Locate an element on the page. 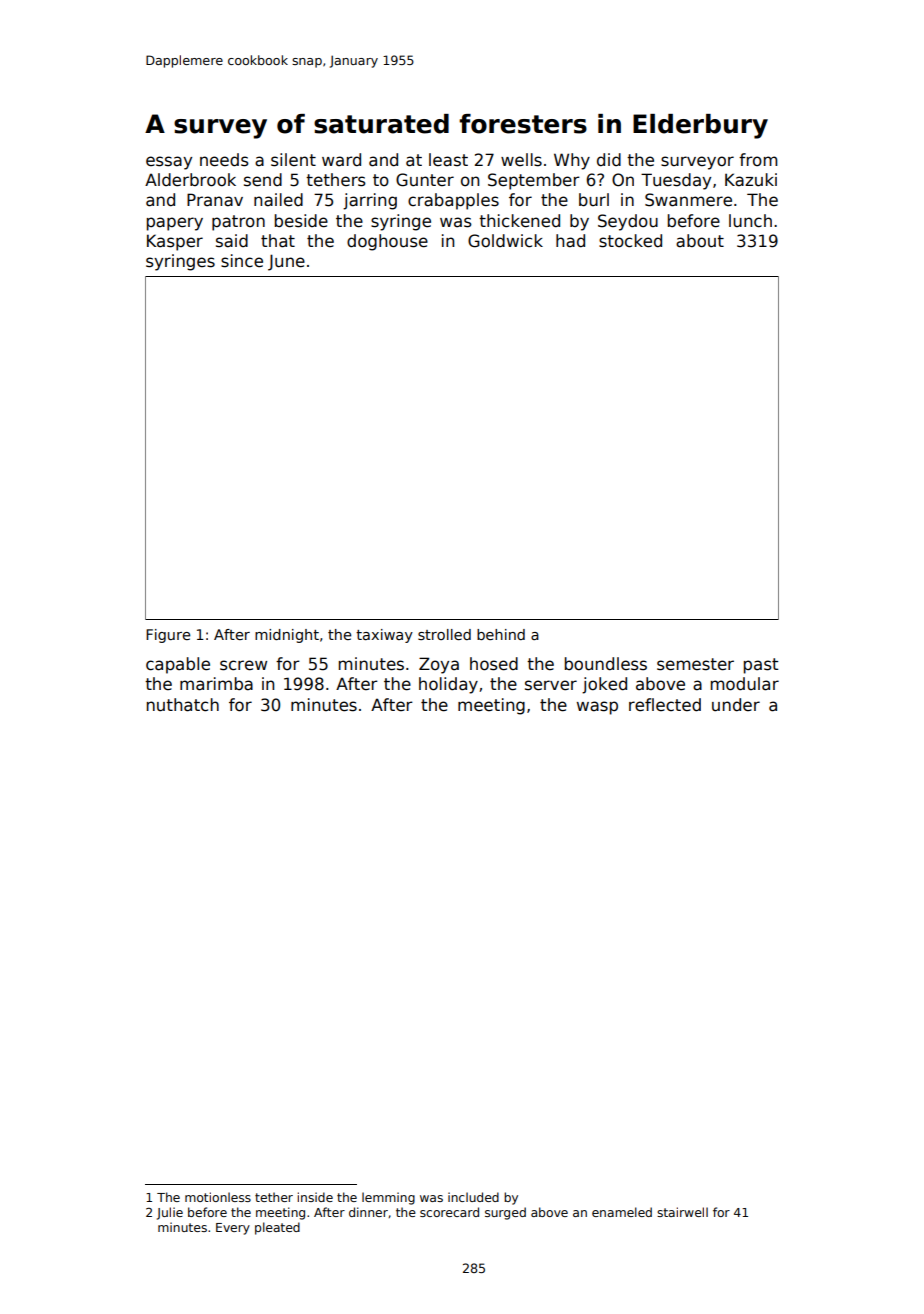 Image resolution: width=924 pixels, height=1314 pixels. Julie is located at coordinates (170, 1213).
